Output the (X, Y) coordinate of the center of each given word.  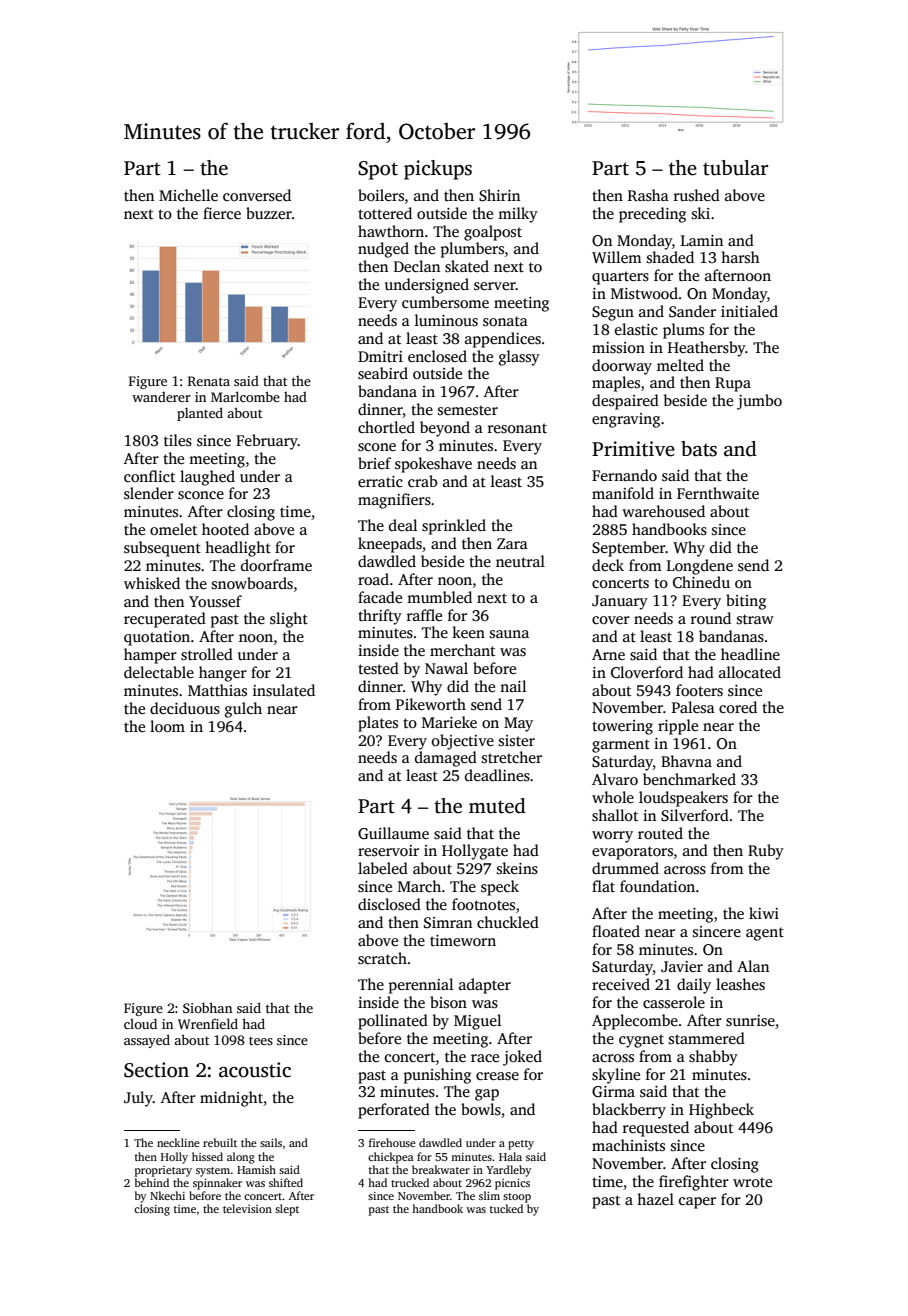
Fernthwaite (718, 493)
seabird (383, 373)
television (247, 1208)
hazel (655, 1199)
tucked (506, 1208)
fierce (222, 213)
